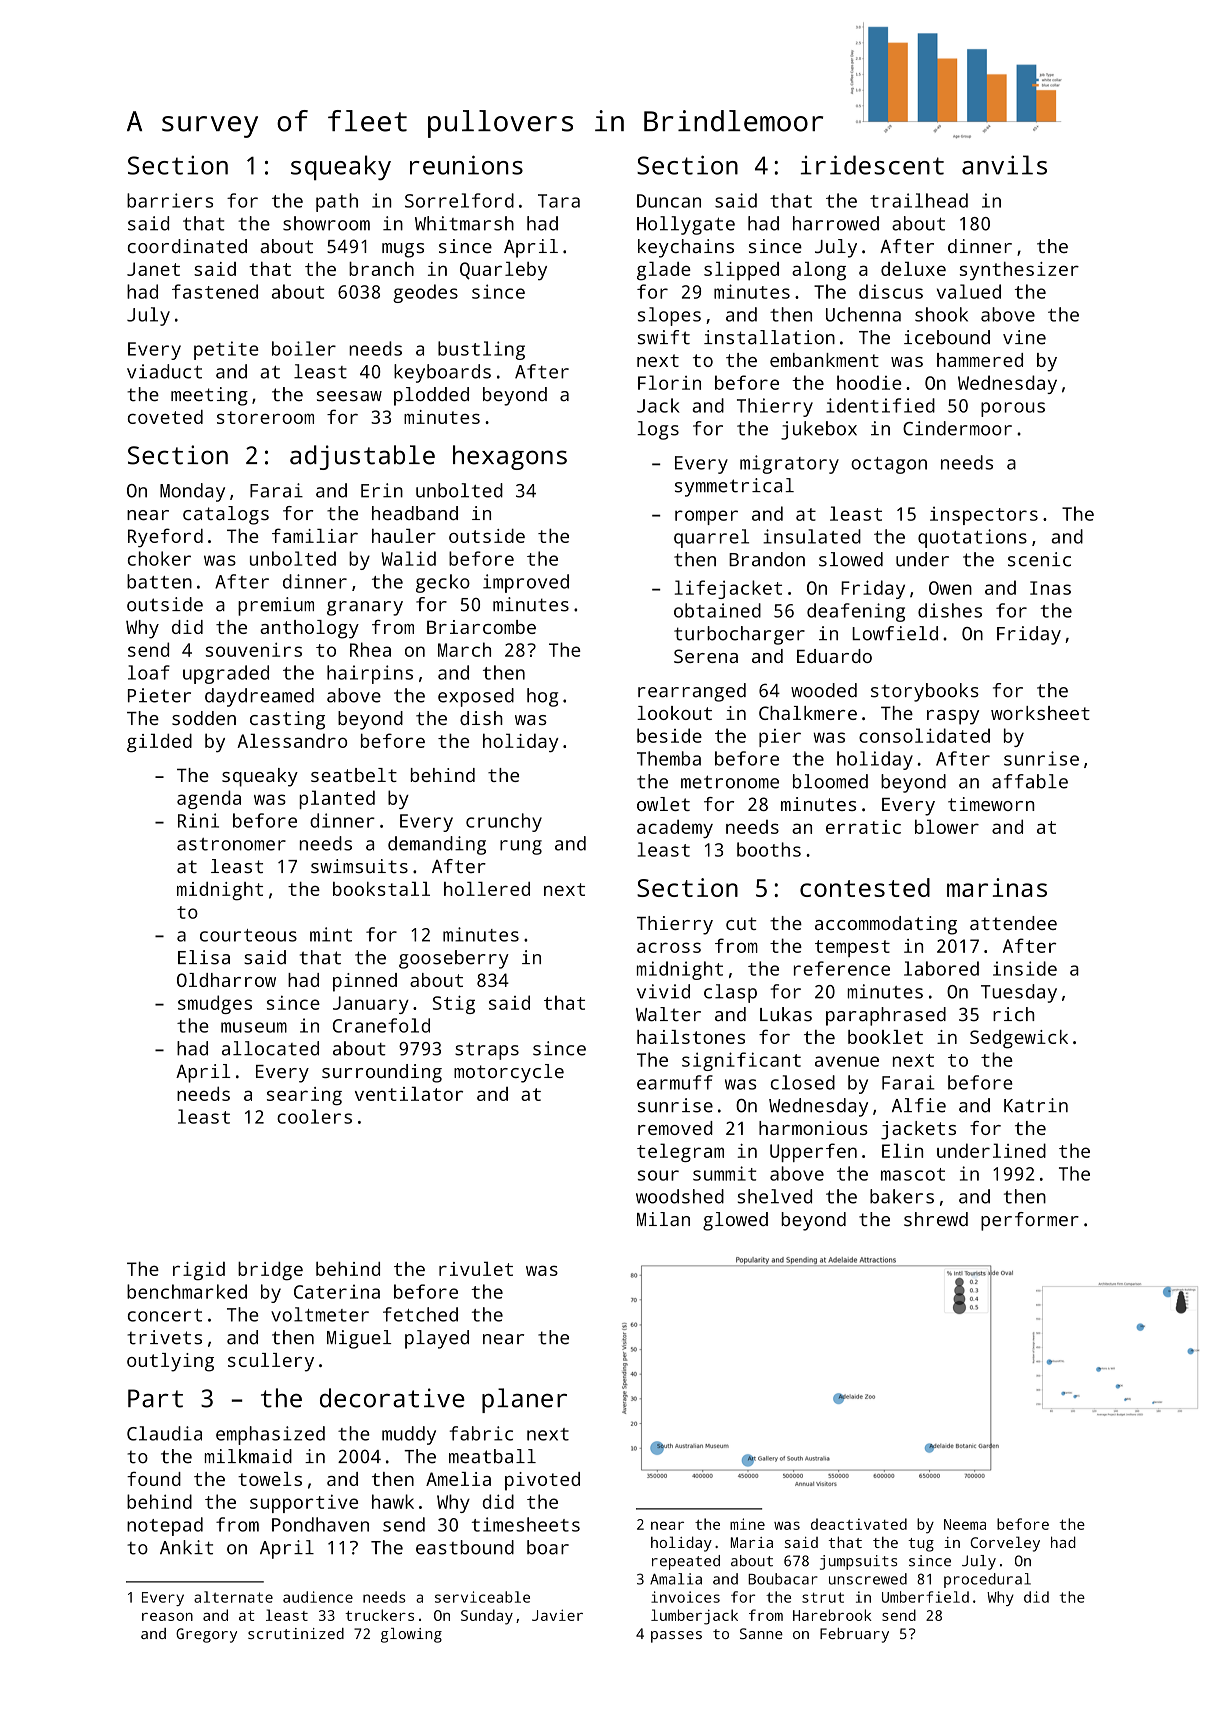 The image size is (1224, 1732). What do you see at coordinates (304, 1503) in the image?
I see `supportive` at bounding box center [304, 1503].
